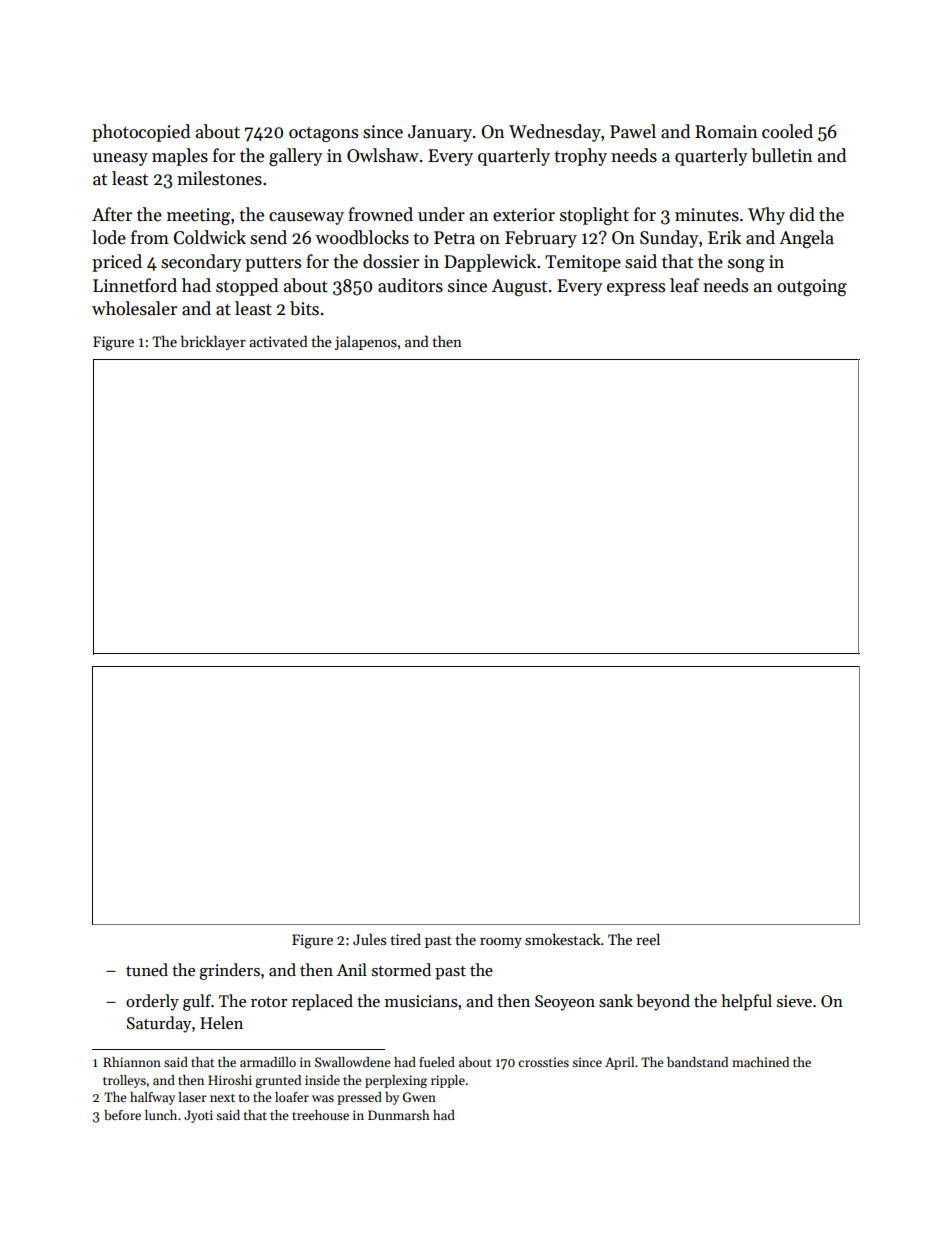 This image has width=952, height=1233. Describe the element at coordinates (812, 287) in the image. I see `outgoing` at that location.
